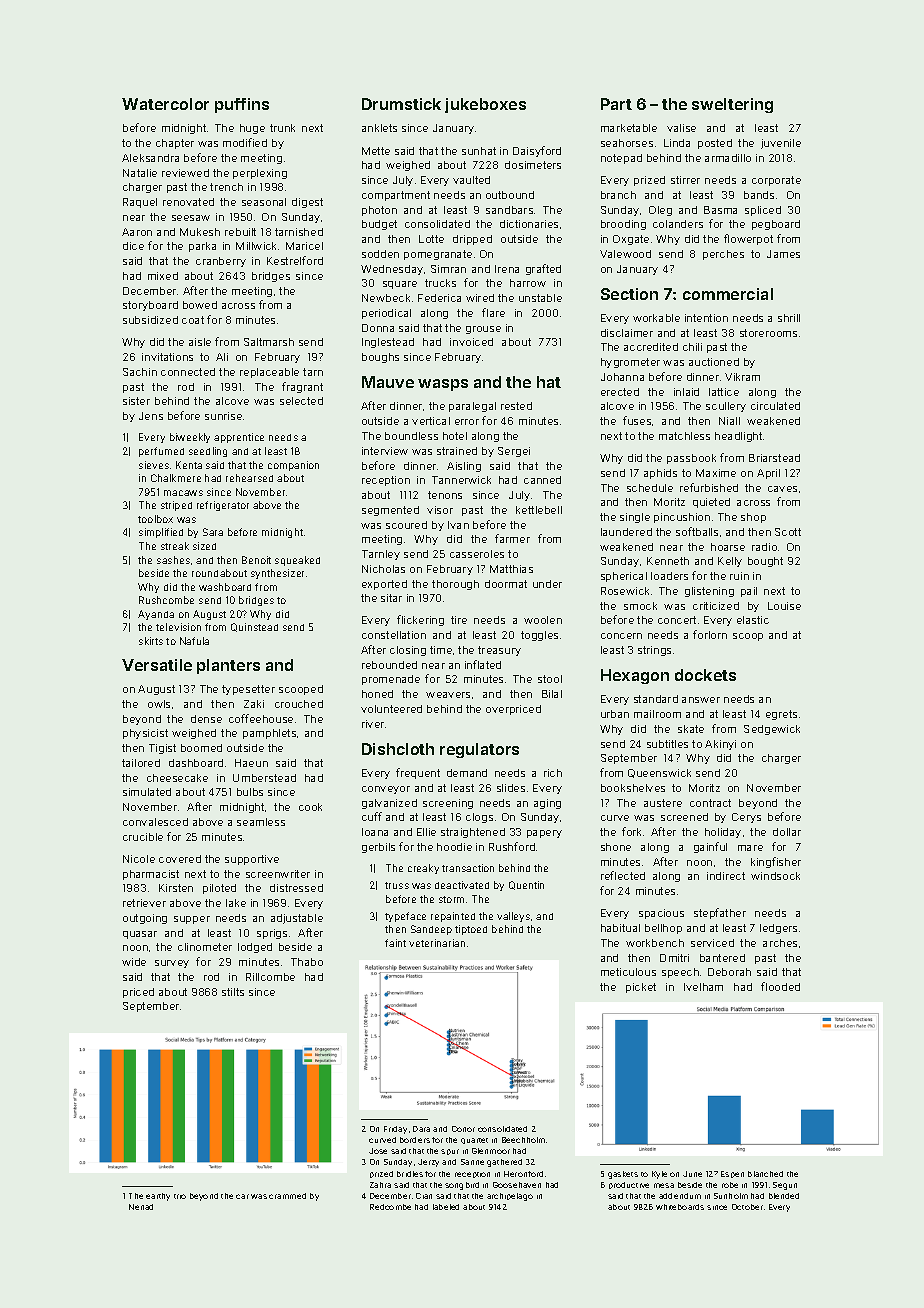 The height and width of the screenshot is (1308, 924). Describe the element at coordinates (780, 986) in the screenshot. I see `flooded` at that location.
